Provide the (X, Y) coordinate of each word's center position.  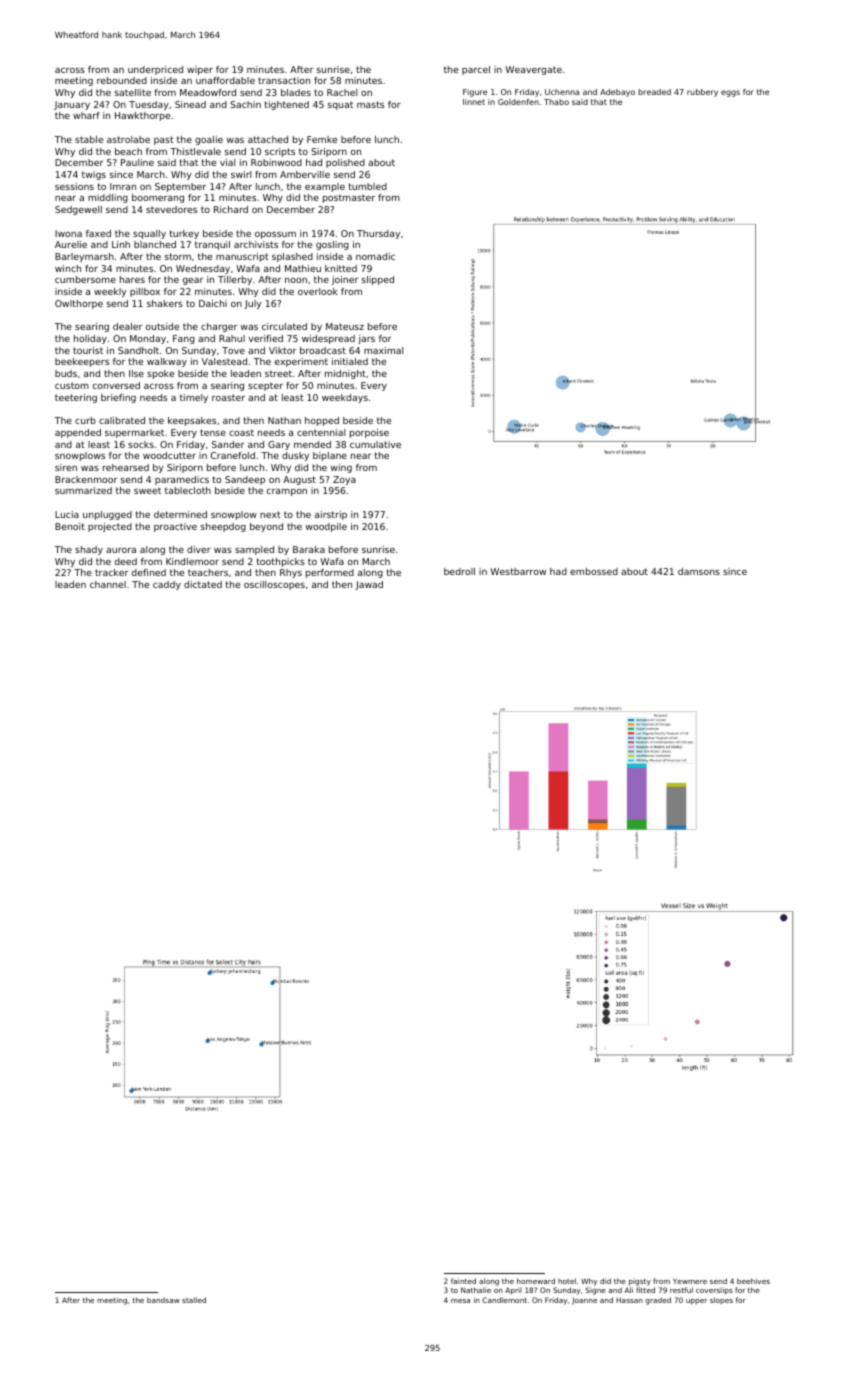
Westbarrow (518, 571)
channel (108, 584)
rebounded (122, 80)
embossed (594, 571)
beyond (266, 527)
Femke (322, 139)
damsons (699, 571)
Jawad (369, 585)
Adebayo (617, 93)
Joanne (584, 1301)
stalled (194, 1300)
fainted (463, 1281)
